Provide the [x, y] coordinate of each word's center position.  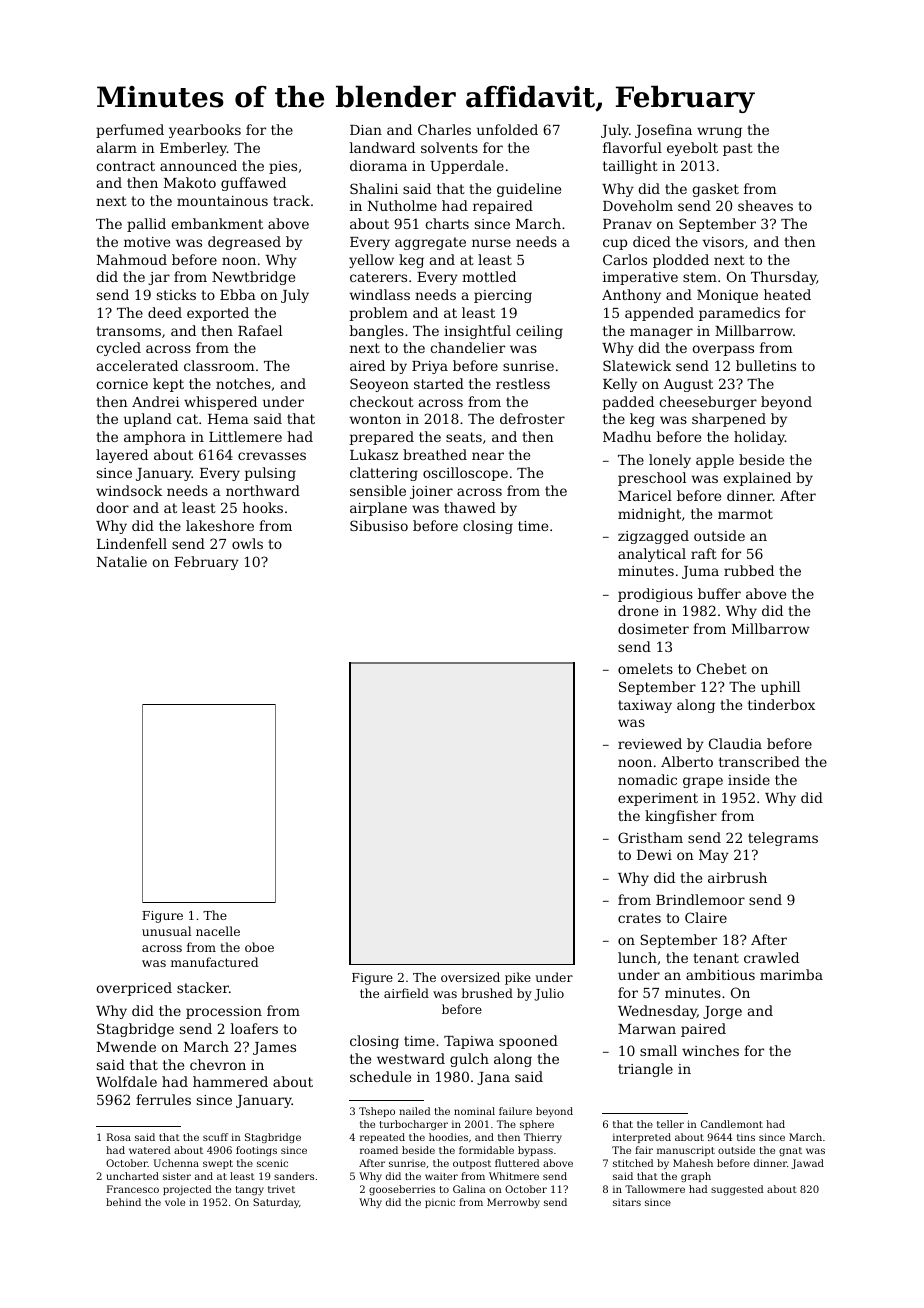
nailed [415, 1111]
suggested [737, 1190]
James [274, 1048]
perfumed [130, 131]
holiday [759, 438]
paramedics [739, 314]
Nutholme [402, 205]
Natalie [122, 561]
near [488, 456]
